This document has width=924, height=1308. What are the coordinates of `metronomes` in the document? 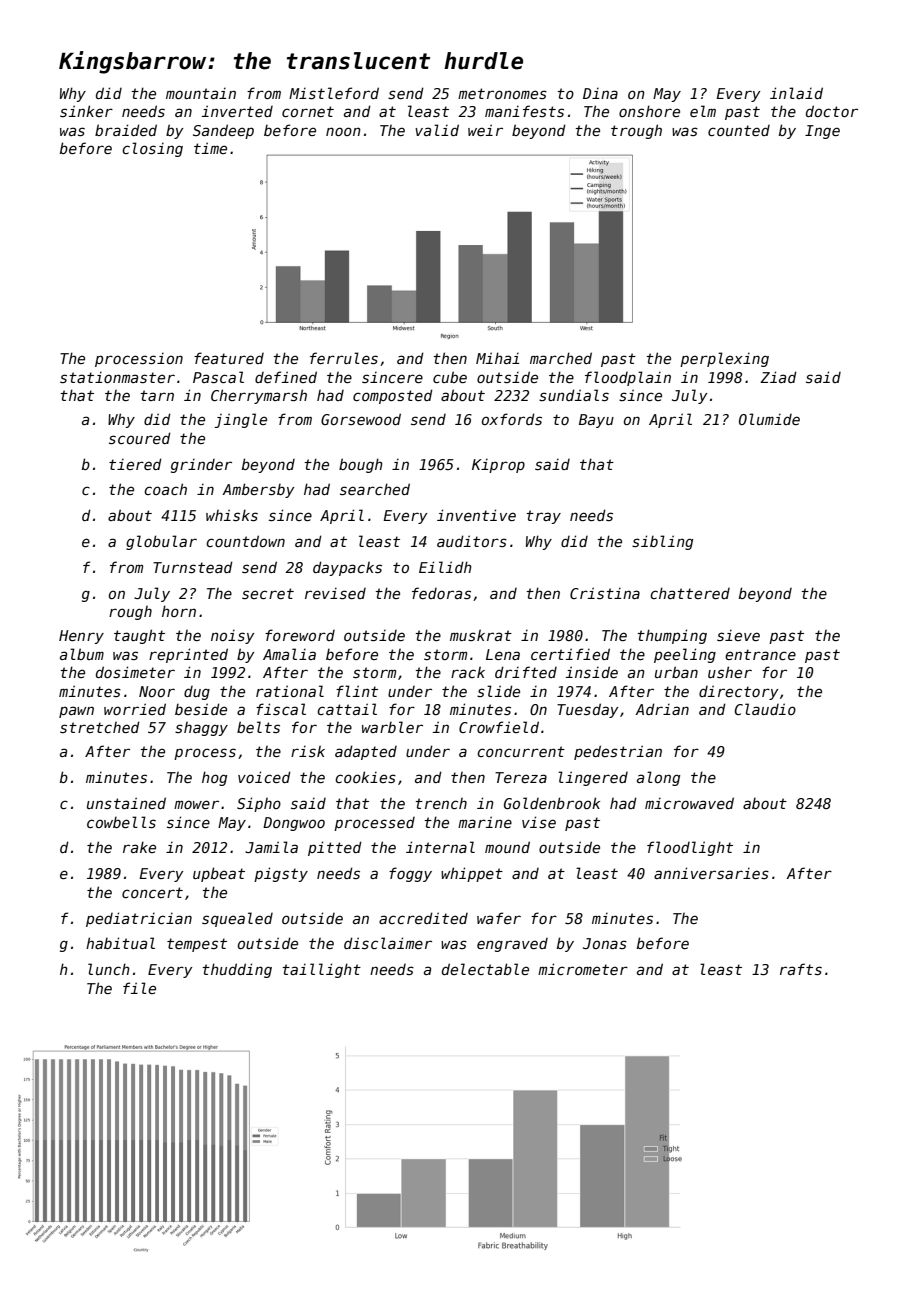 It's located at (502, 93).
